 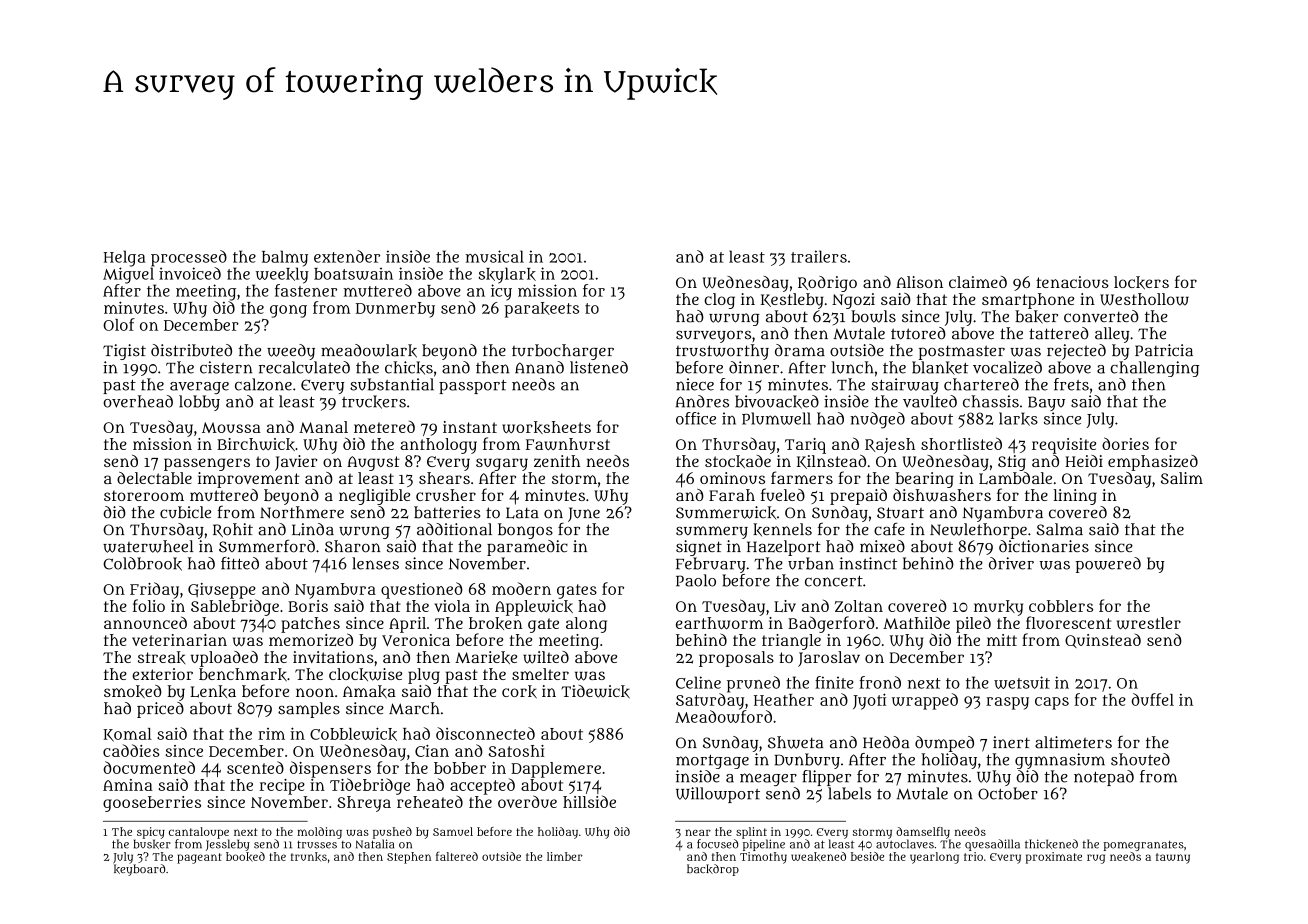 I want to click on Zoltan, so click(x=859, y=606).
